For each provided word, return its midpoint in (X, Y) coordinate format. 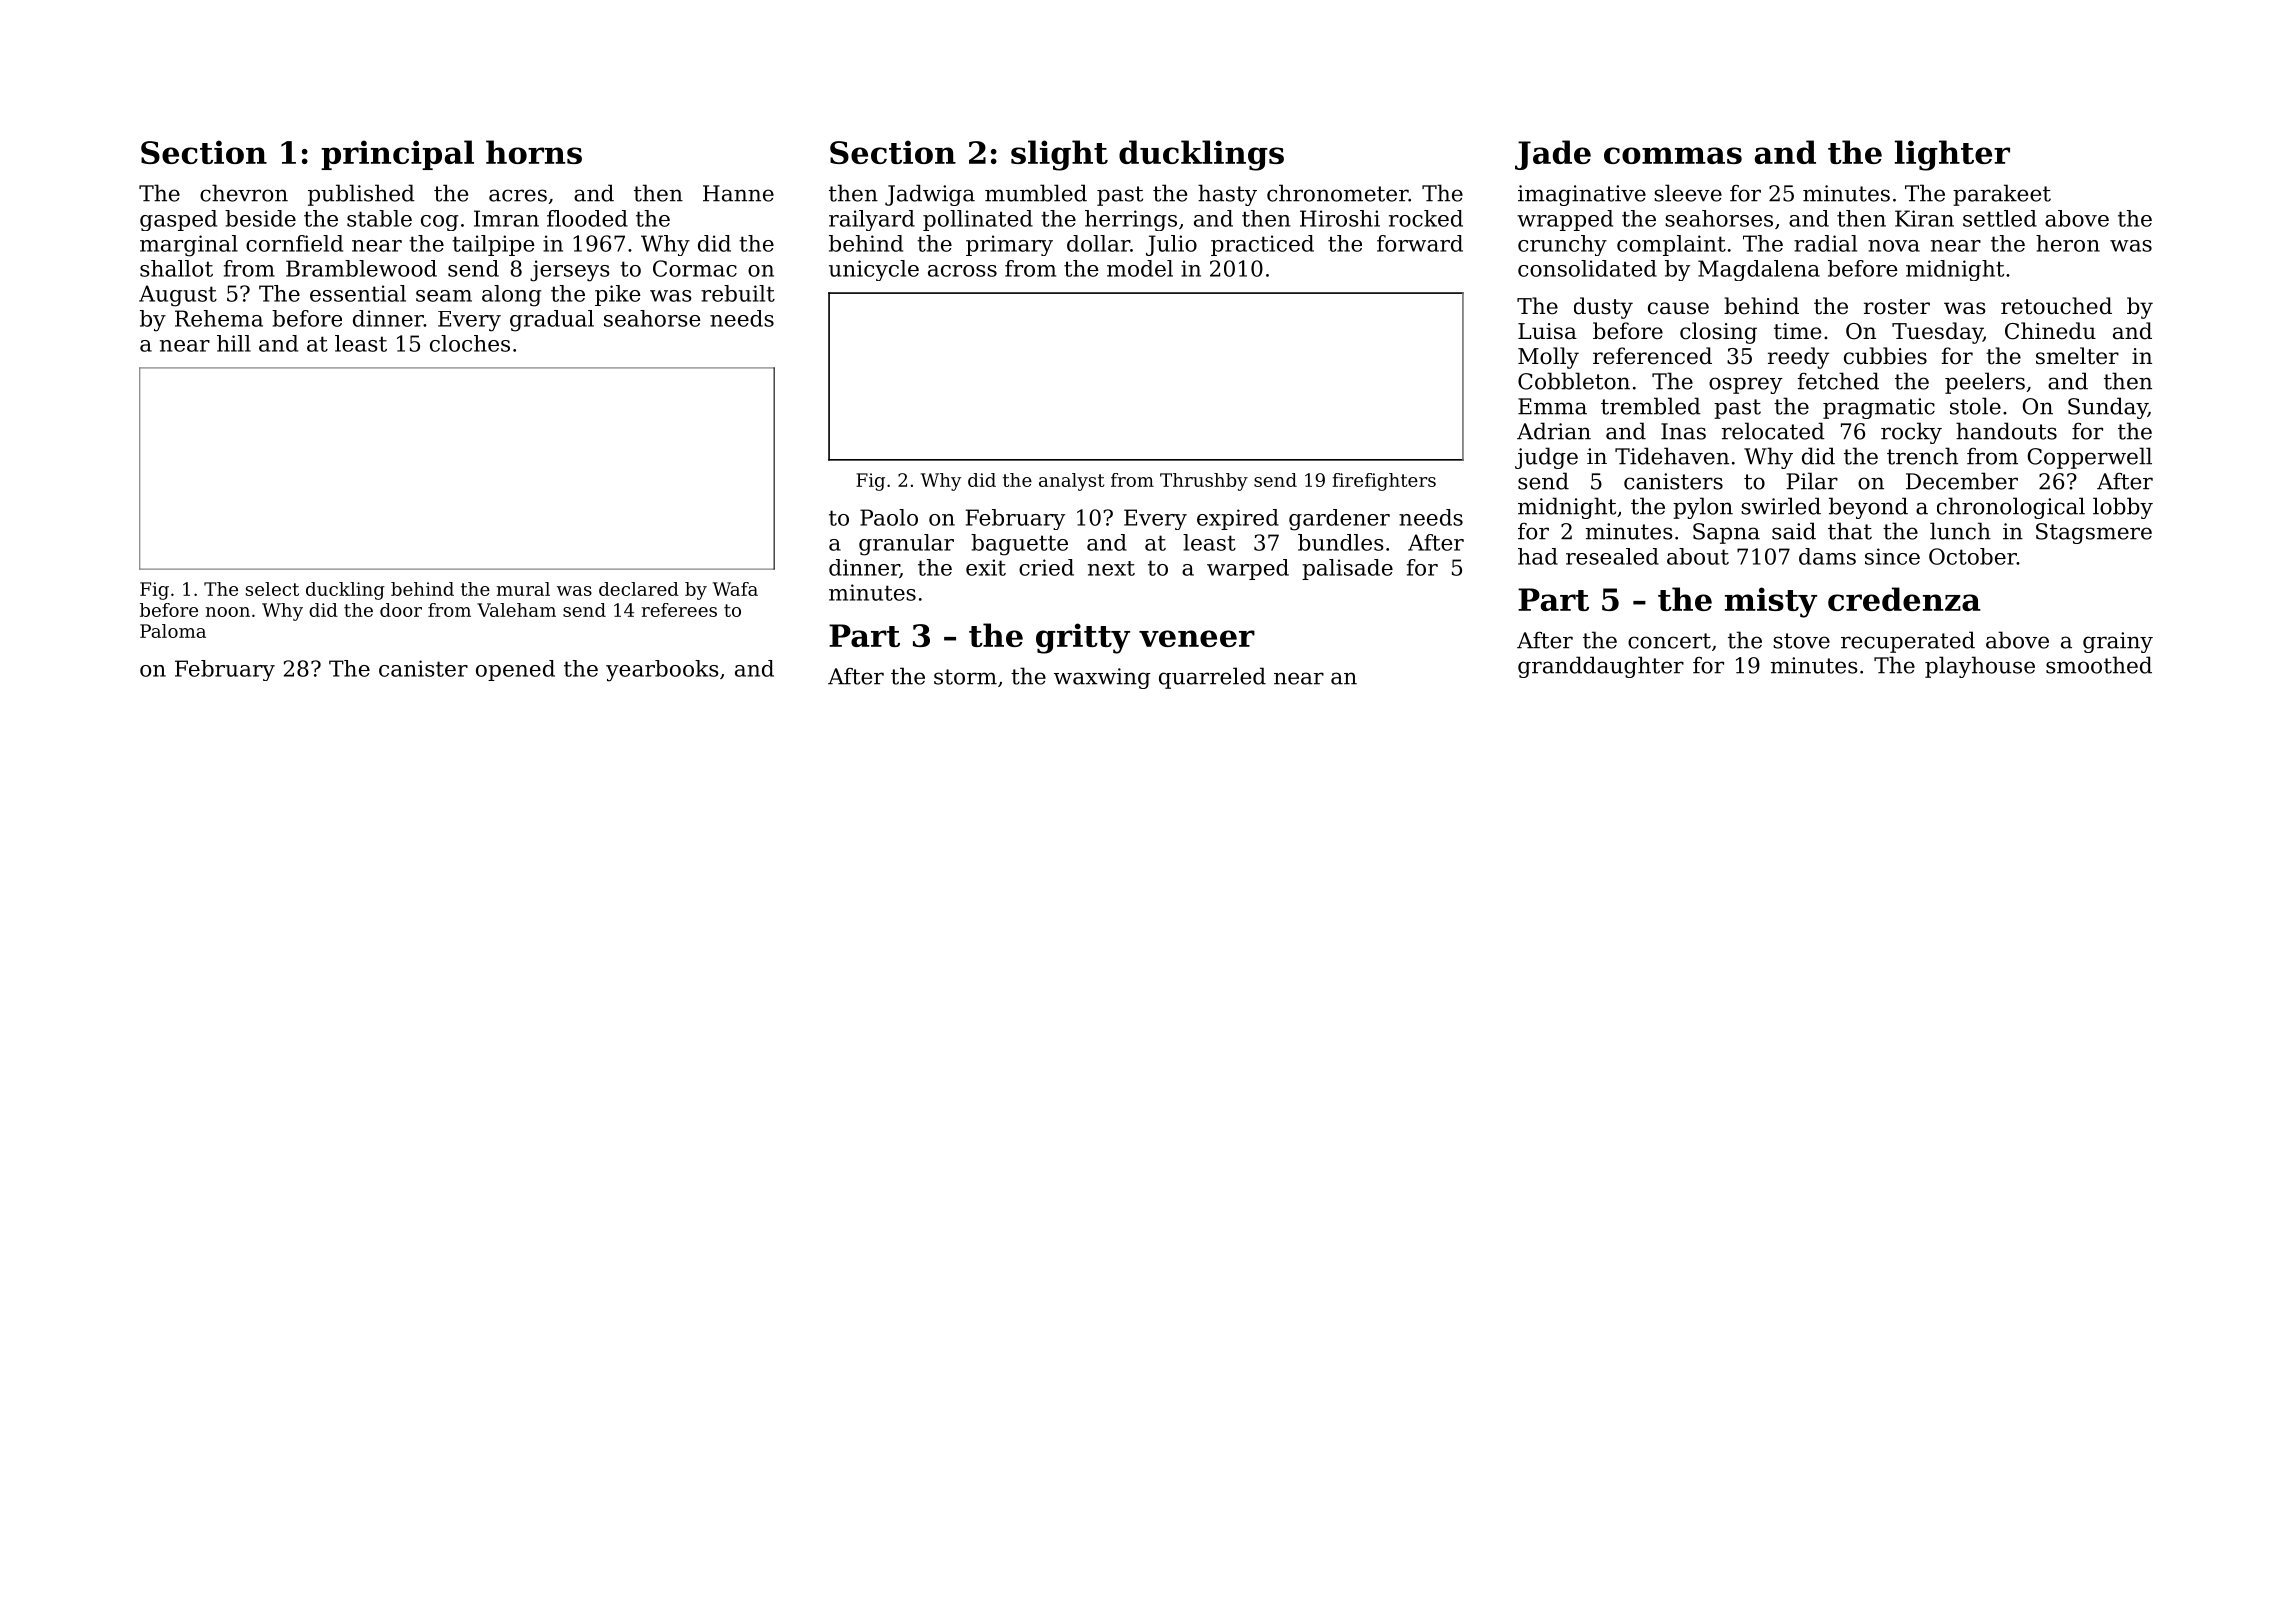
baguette (1019, 545)
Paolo (889, 517)
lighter (1952, 155)
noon (227, 612)
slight (1059, 155)
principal (397, 155)
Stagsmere (2094, 533)
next (1111, 568)
